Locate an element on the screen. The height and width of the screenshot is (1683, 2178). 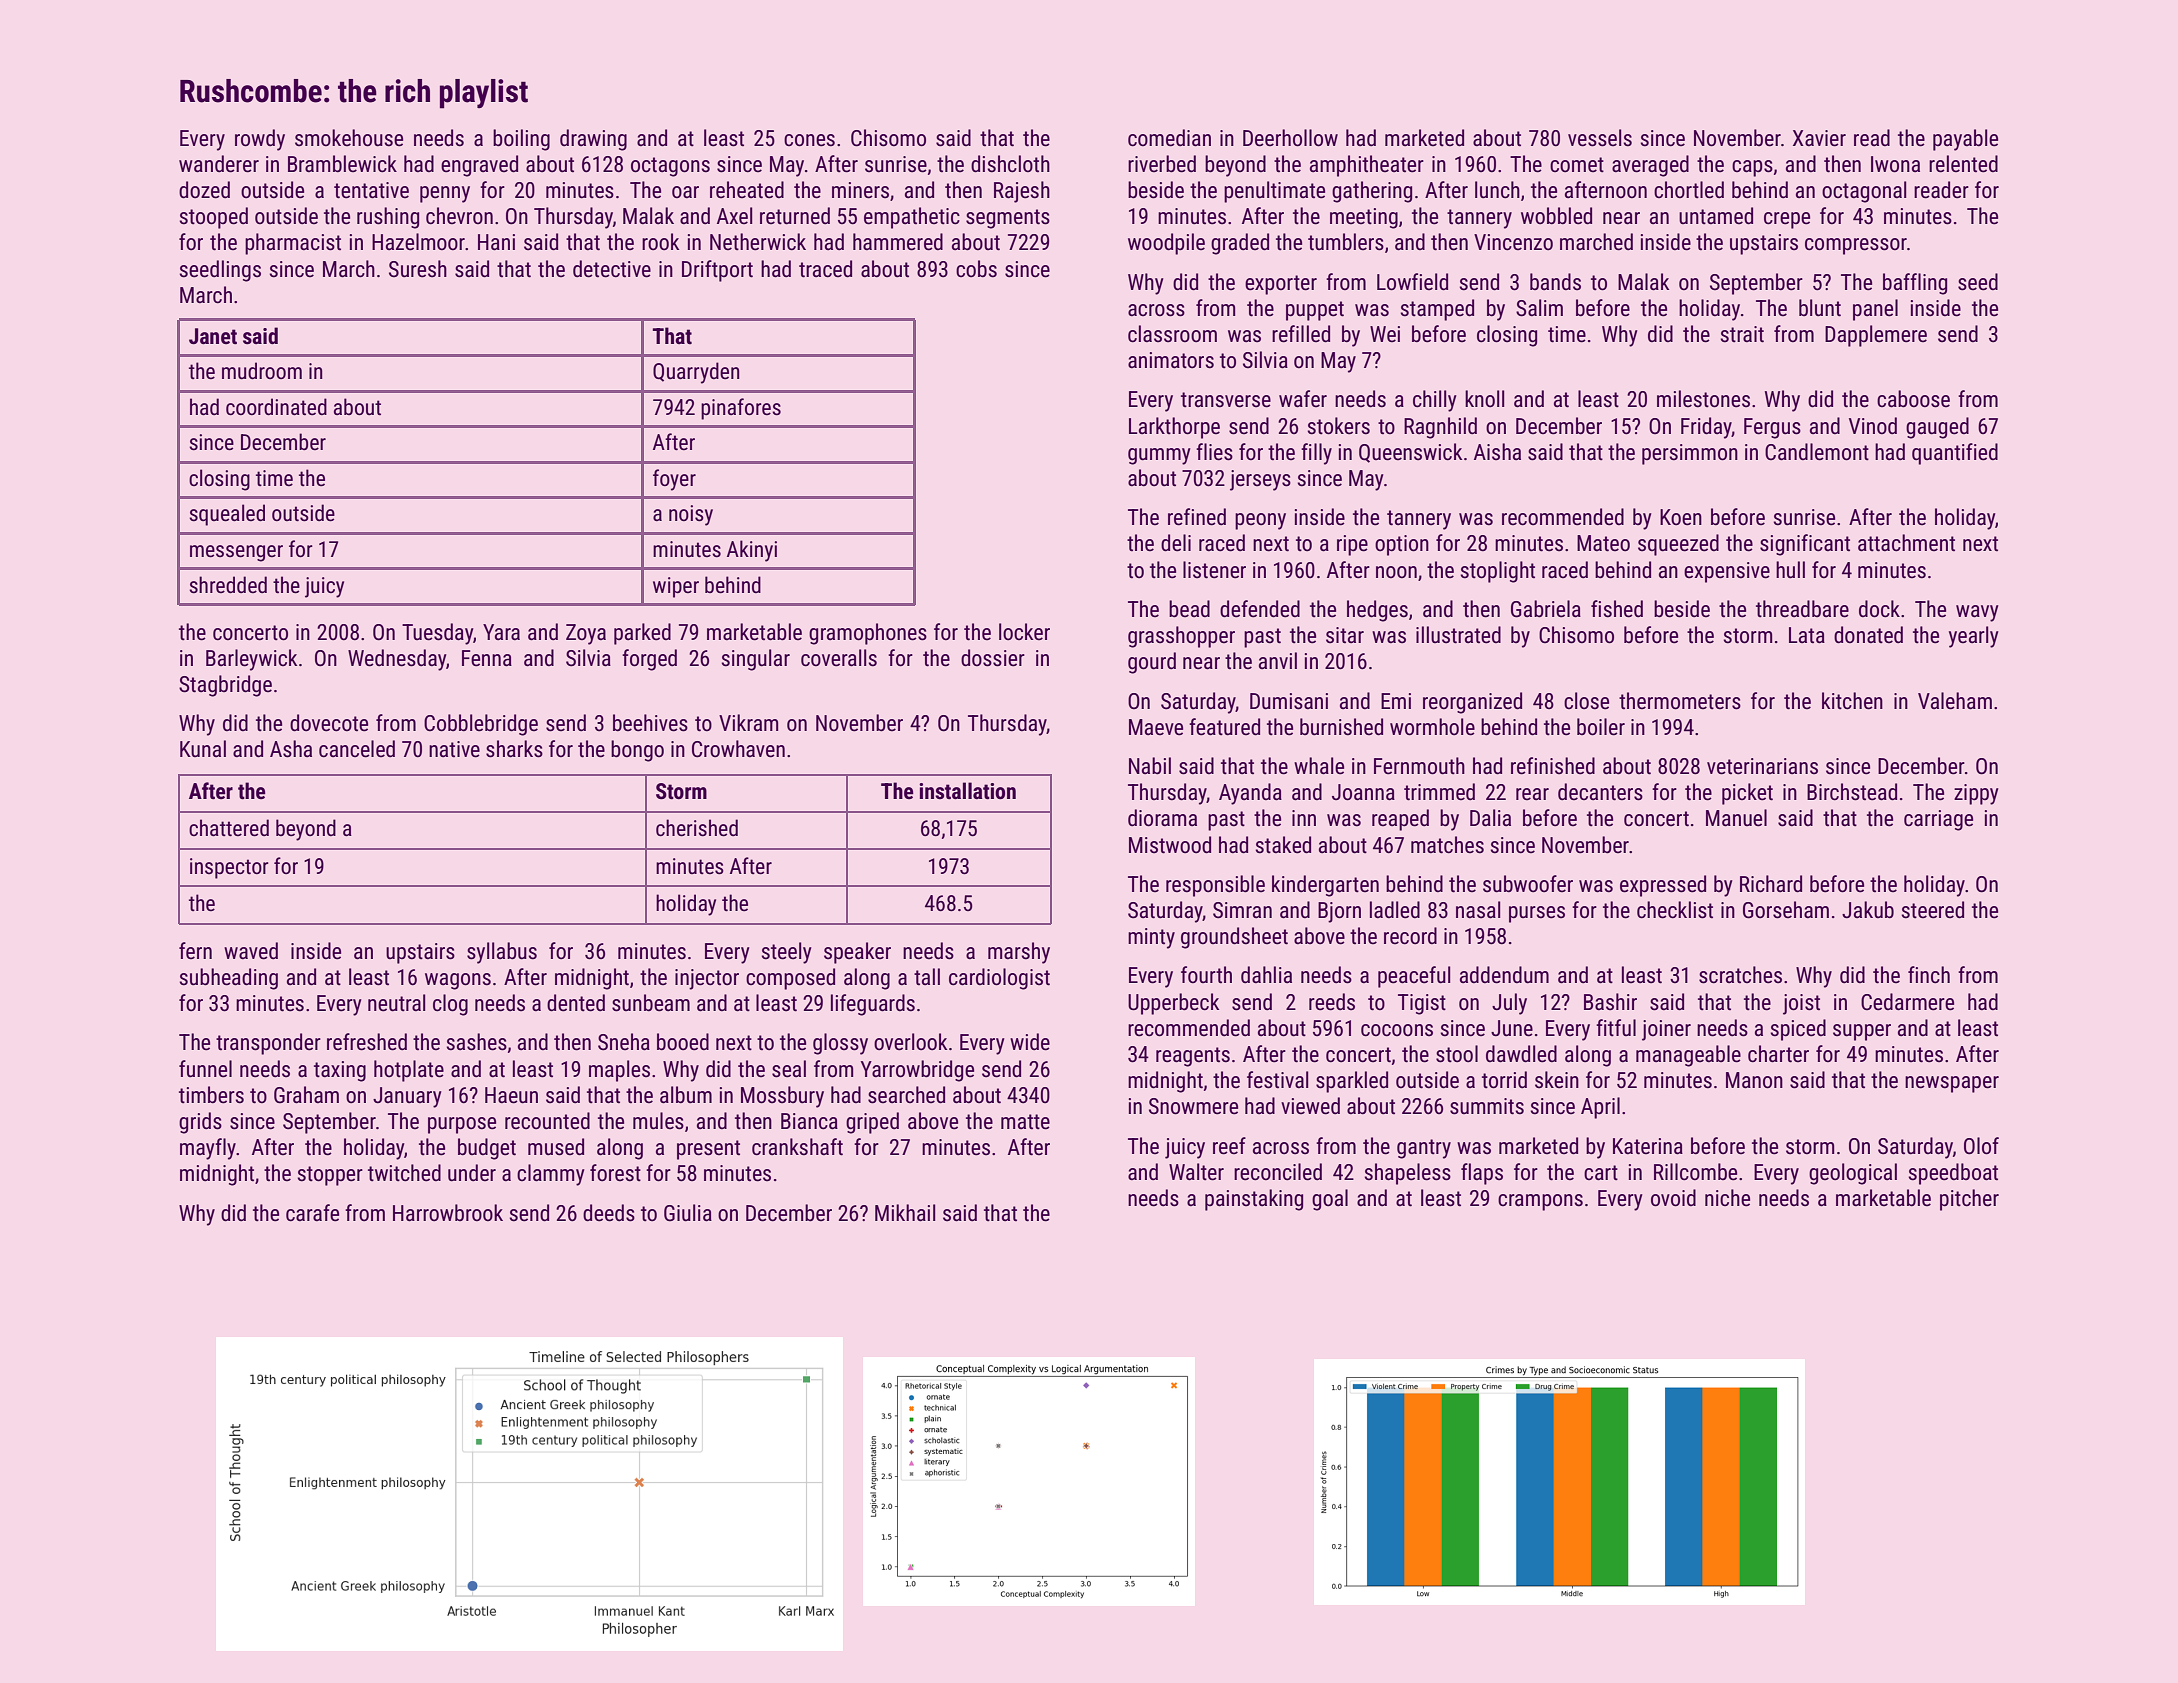
drawing is located at coordinates (593, 140).
